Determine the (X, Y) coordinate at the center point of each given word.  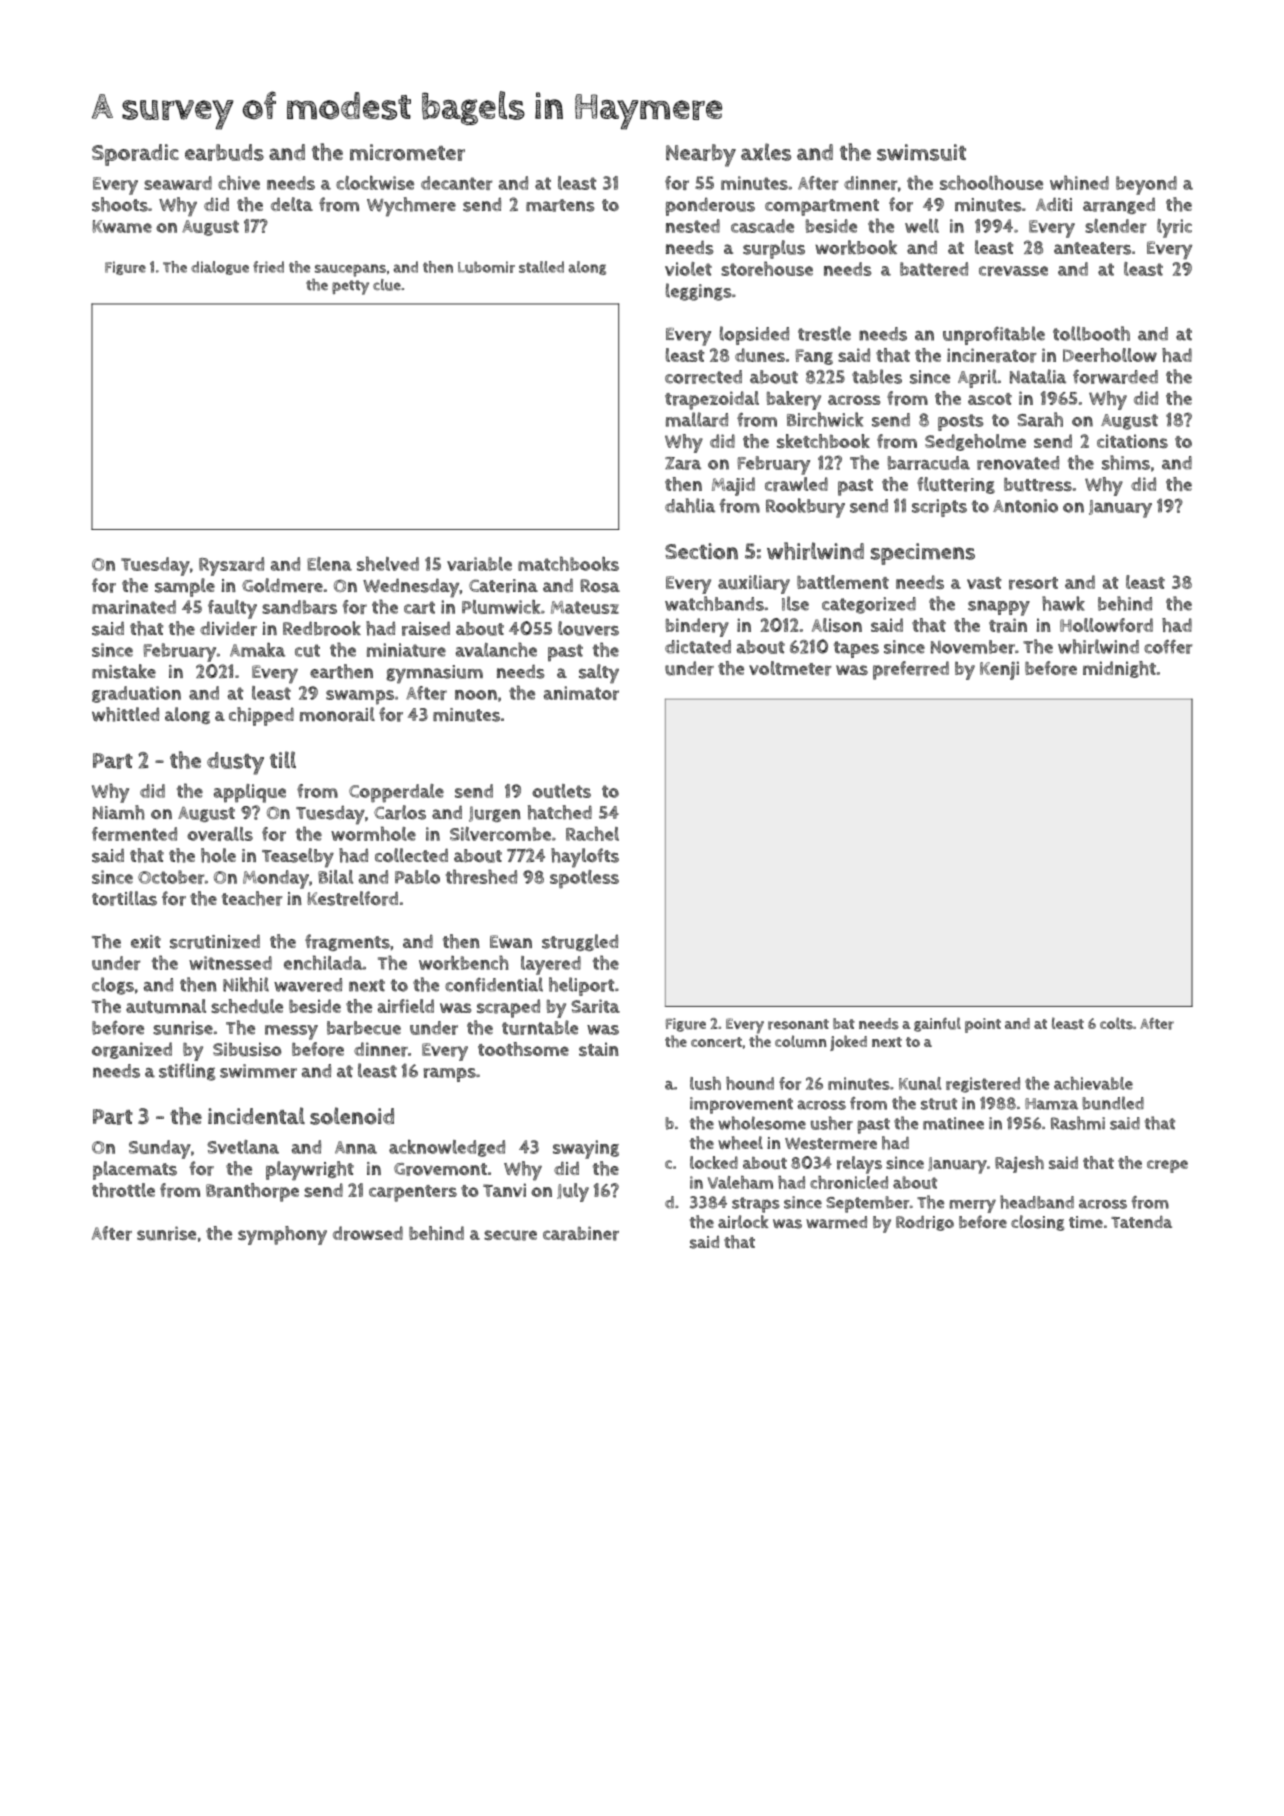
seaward (178, 183)
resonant (798, 1024)
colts (1116, 1023)
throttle (123, 1190)
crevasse (1013, 271)
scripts (939, 508)
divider (228, 628)
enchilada (323, 962)
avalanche (496, 649)
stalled (541, 267)
